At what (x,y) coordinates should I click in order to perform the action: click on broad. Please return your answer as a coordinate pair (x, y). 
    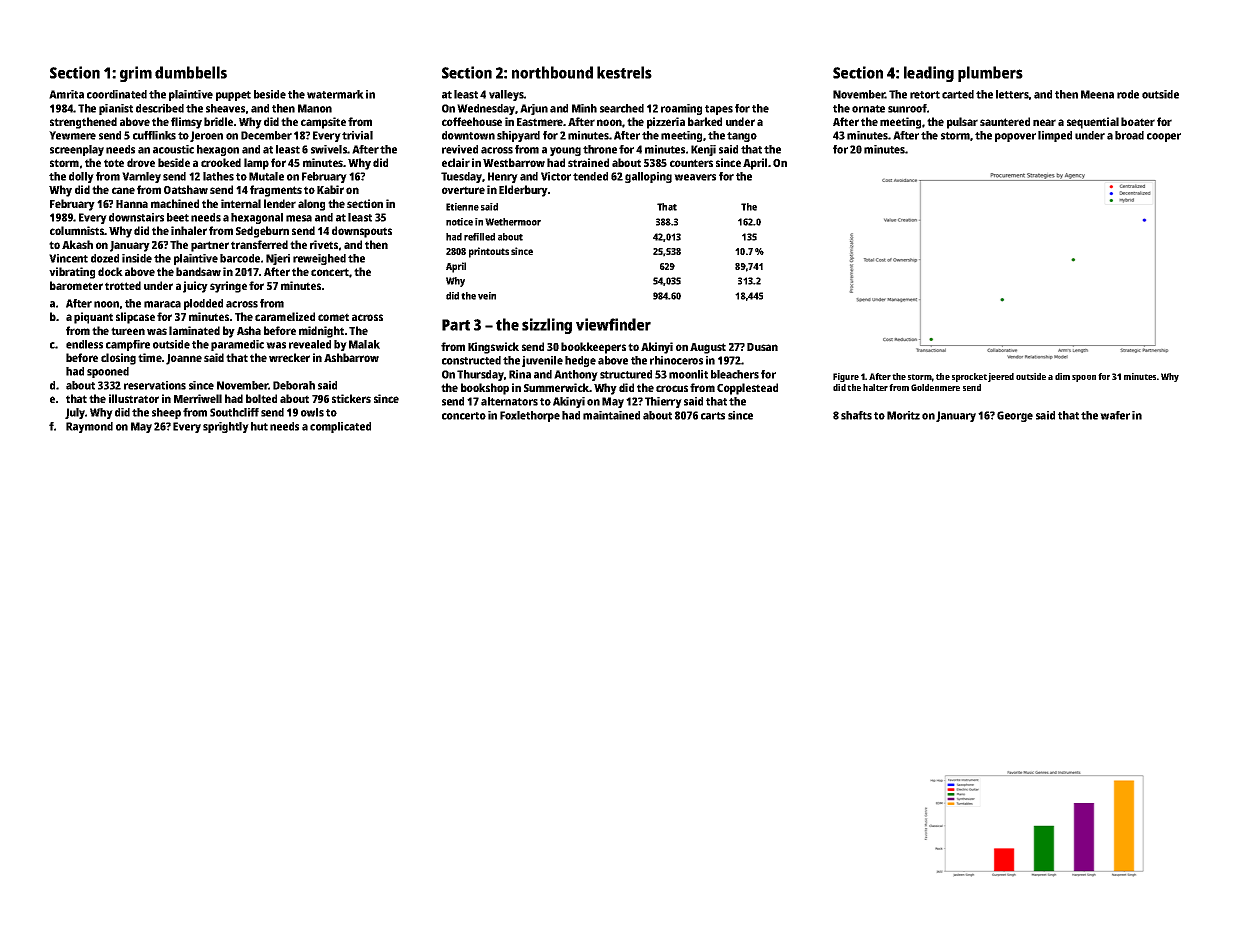
    Looking at the image, I should click on (1129, 135).
